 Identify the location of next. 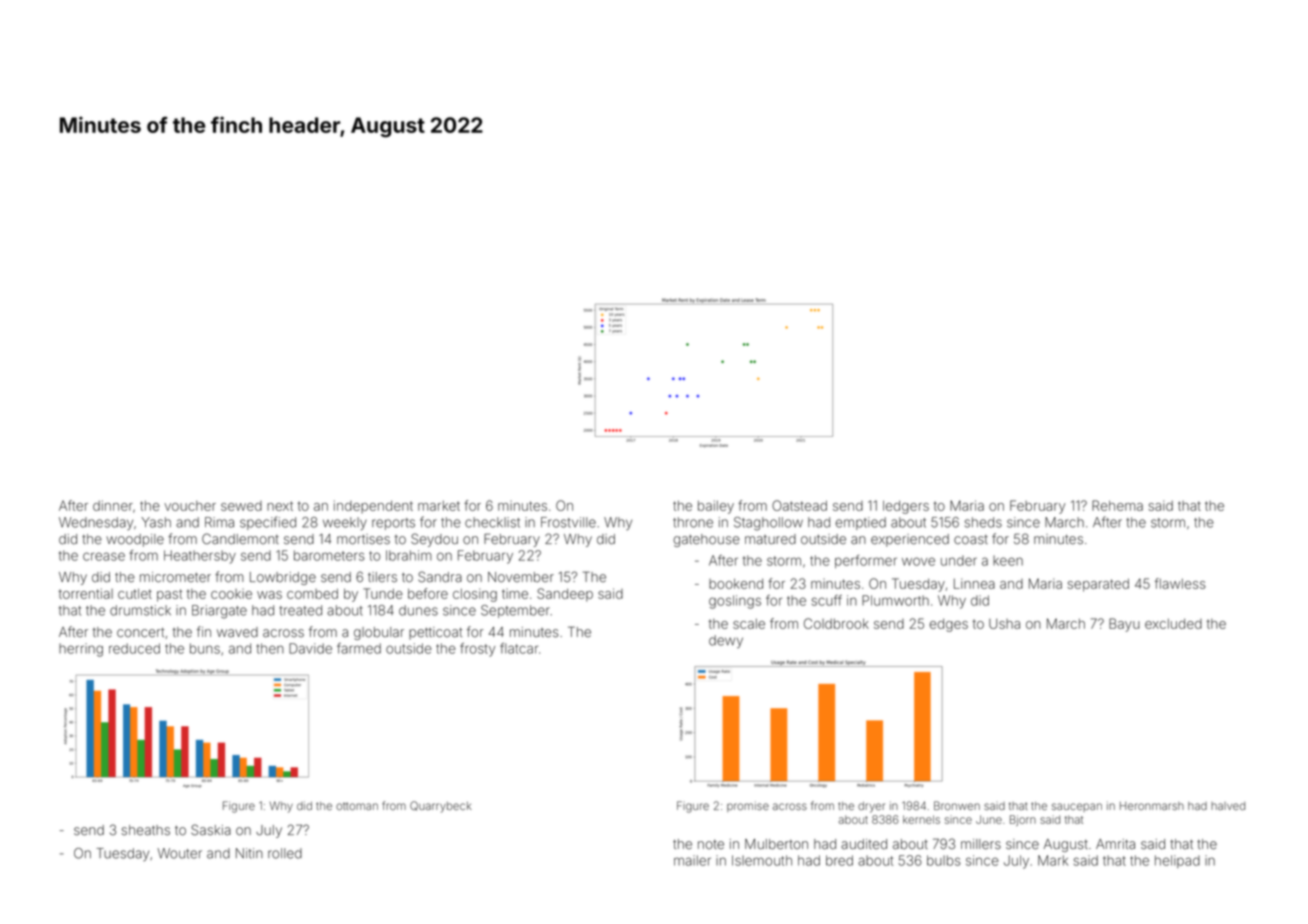
(280, 506).
